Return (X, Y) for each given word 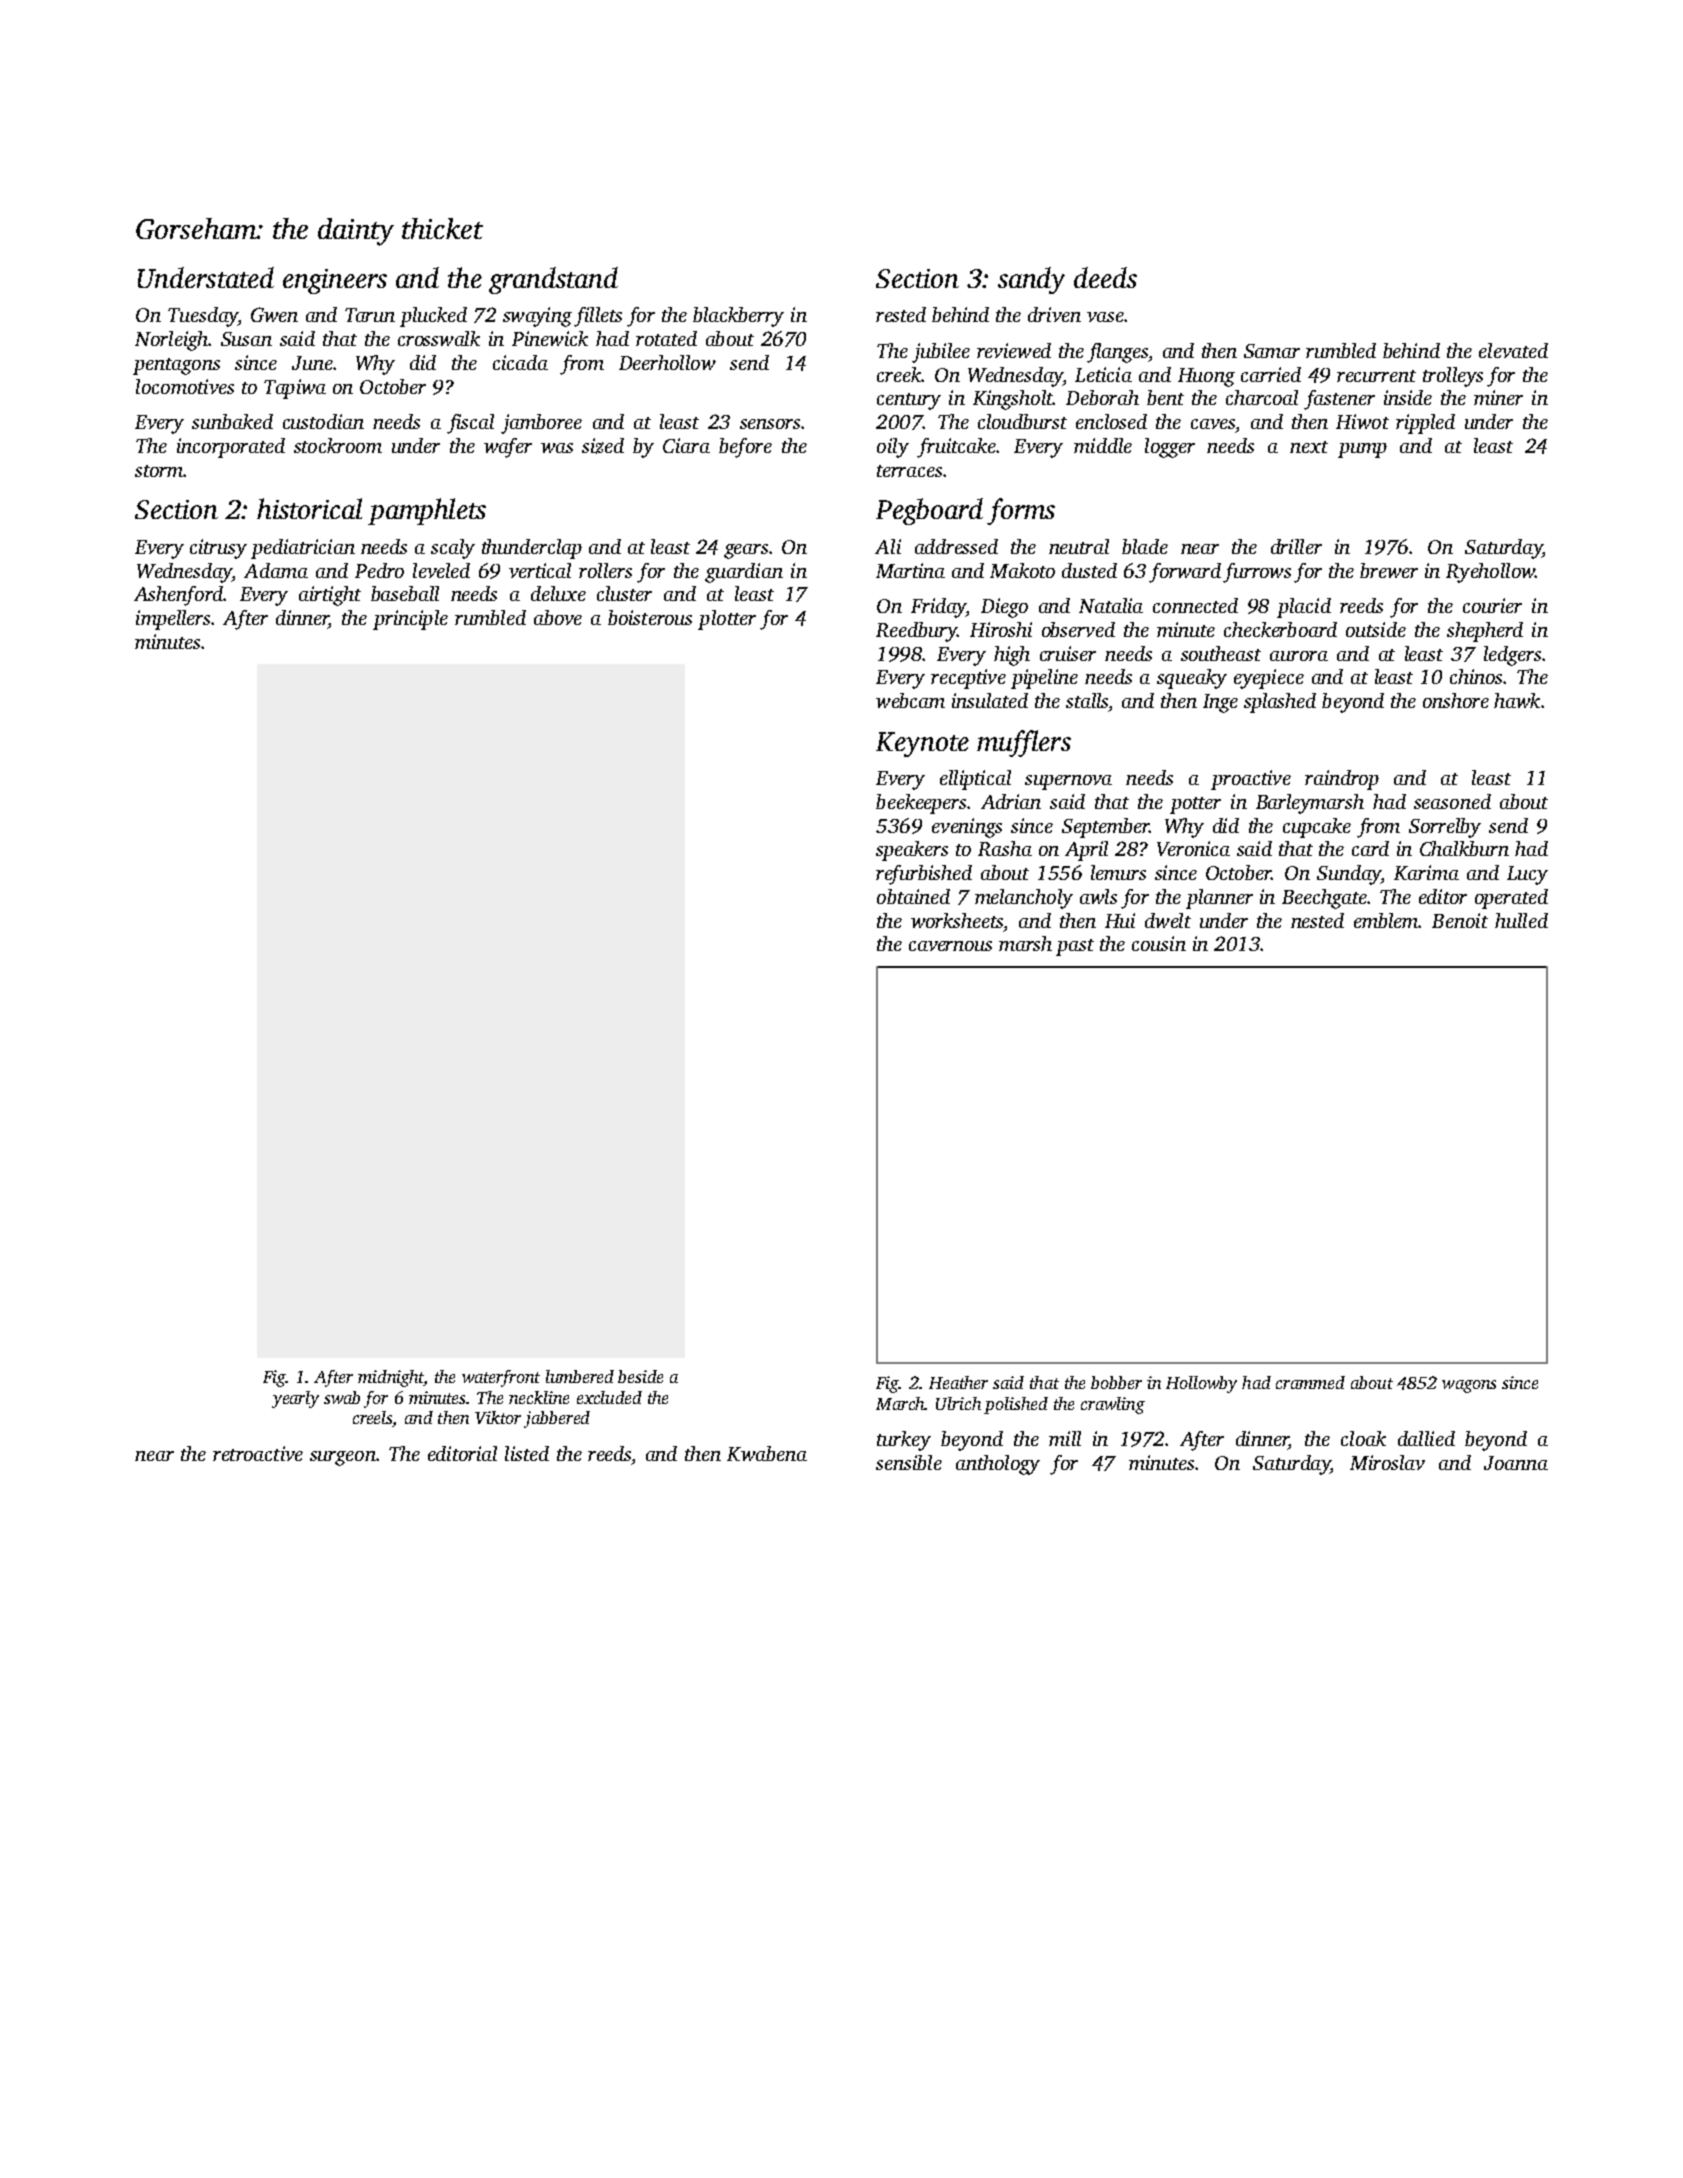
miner (1498, 397)
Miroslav (1387, 1462)
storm (159, 471)
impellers (173, 620)
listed (527, 1453)
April (1086, 851)
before (745, 448)
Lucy (1527, 875)
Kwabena (767, 1453)
